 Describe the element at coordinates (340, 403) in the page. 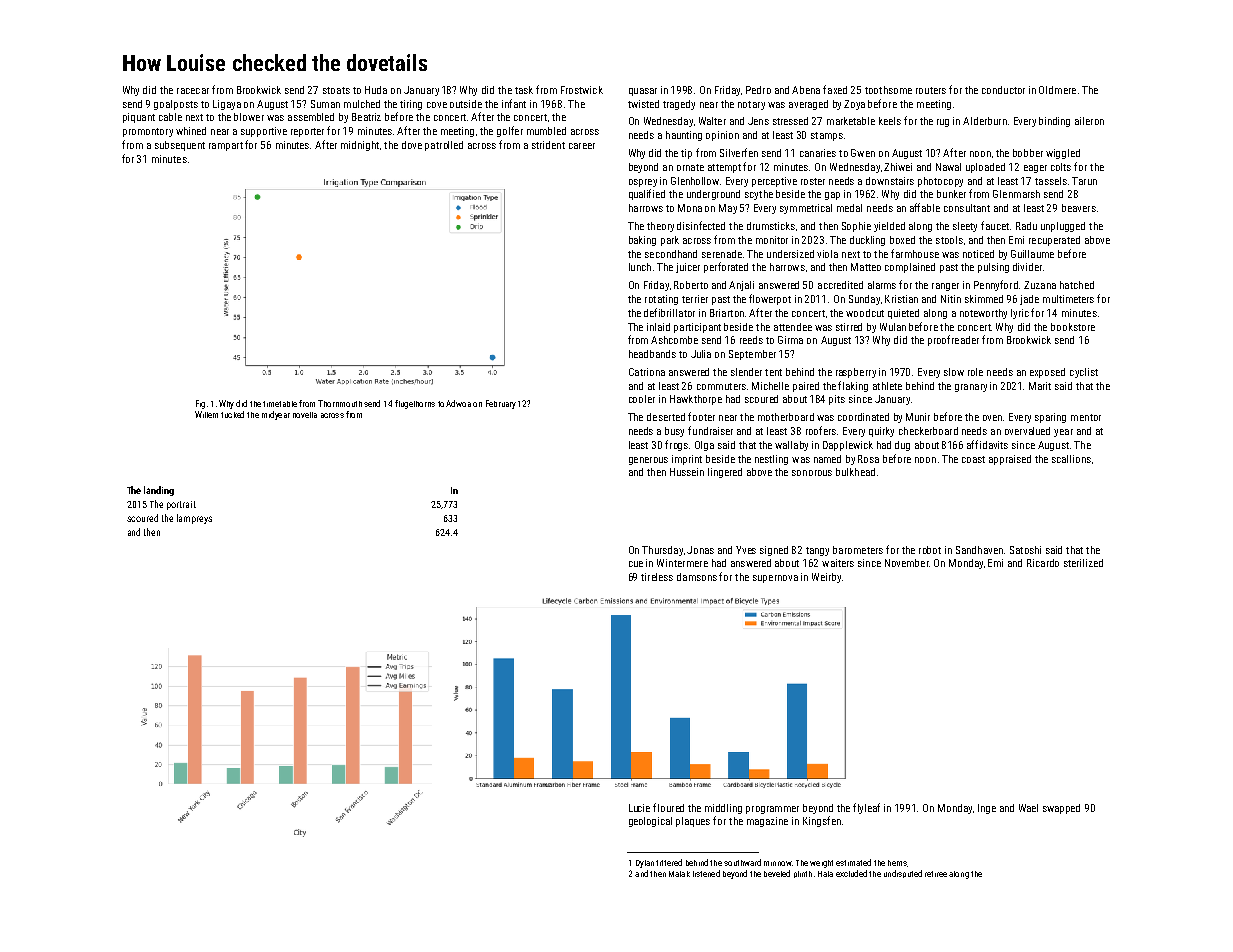

I see `Thornmouth` at that location.
